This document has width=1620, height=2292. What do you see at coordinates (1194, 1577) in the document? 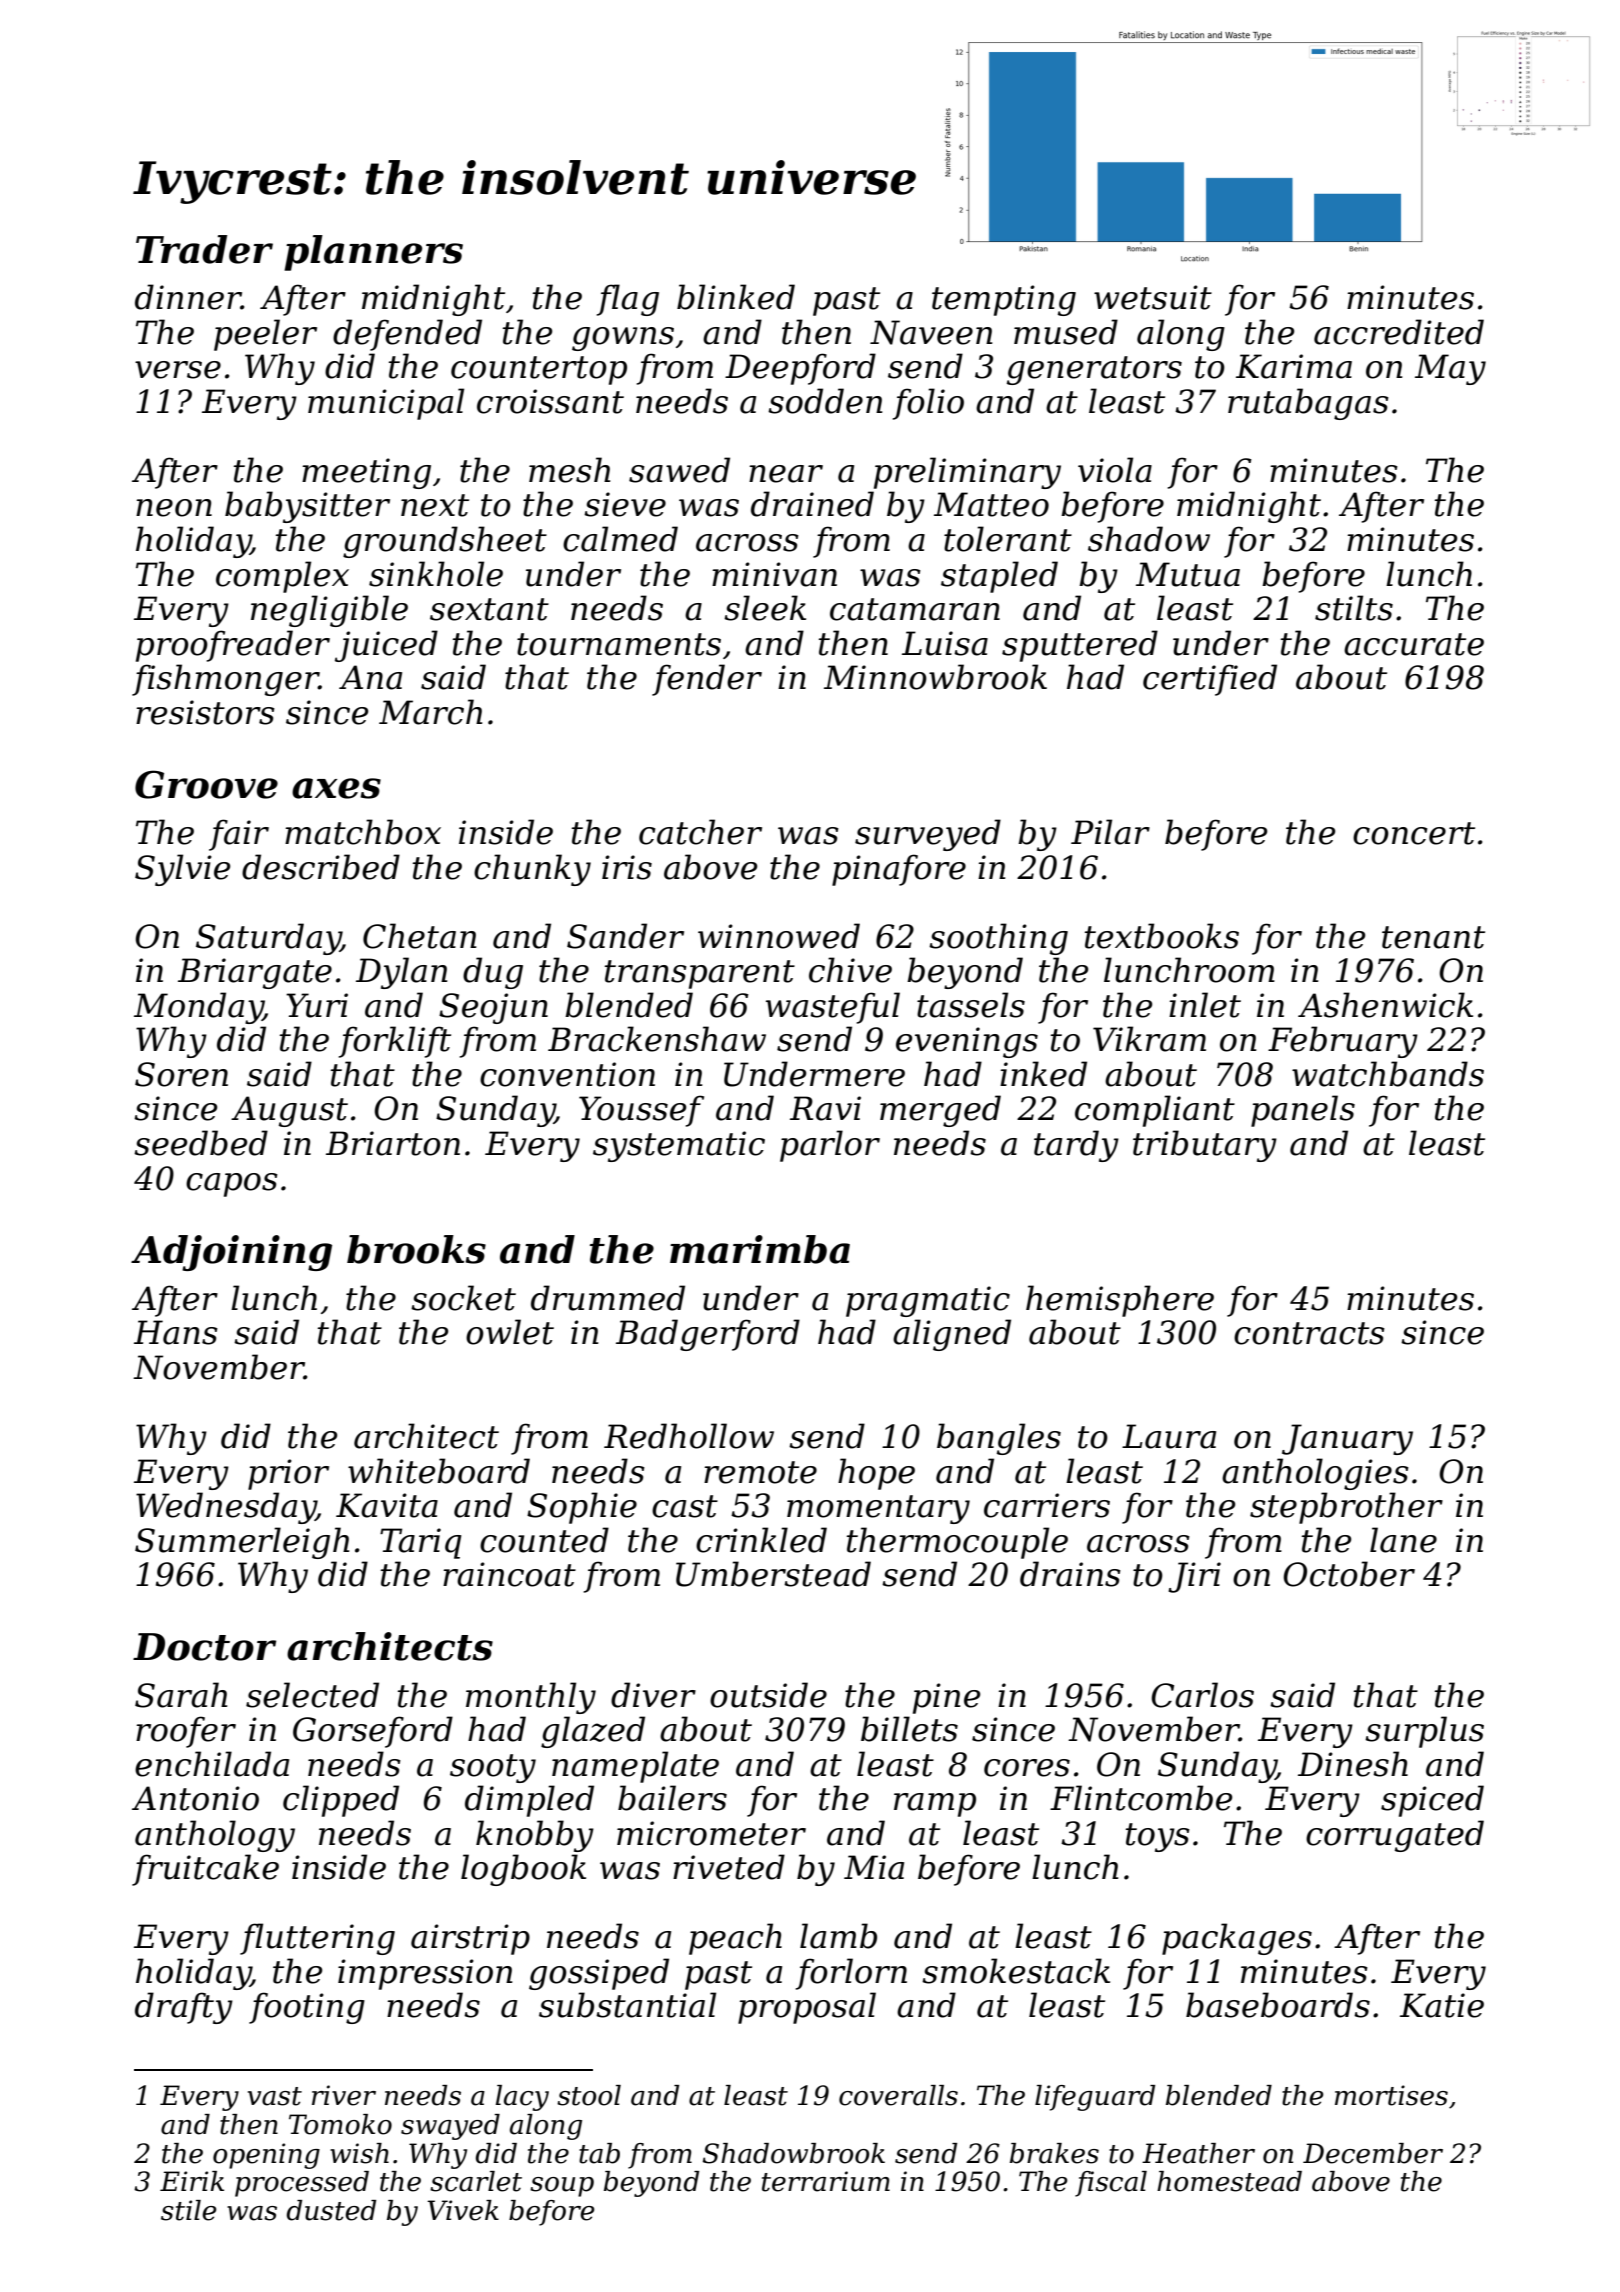
I see `Jiri` at bounding box center [1194, 1577].
